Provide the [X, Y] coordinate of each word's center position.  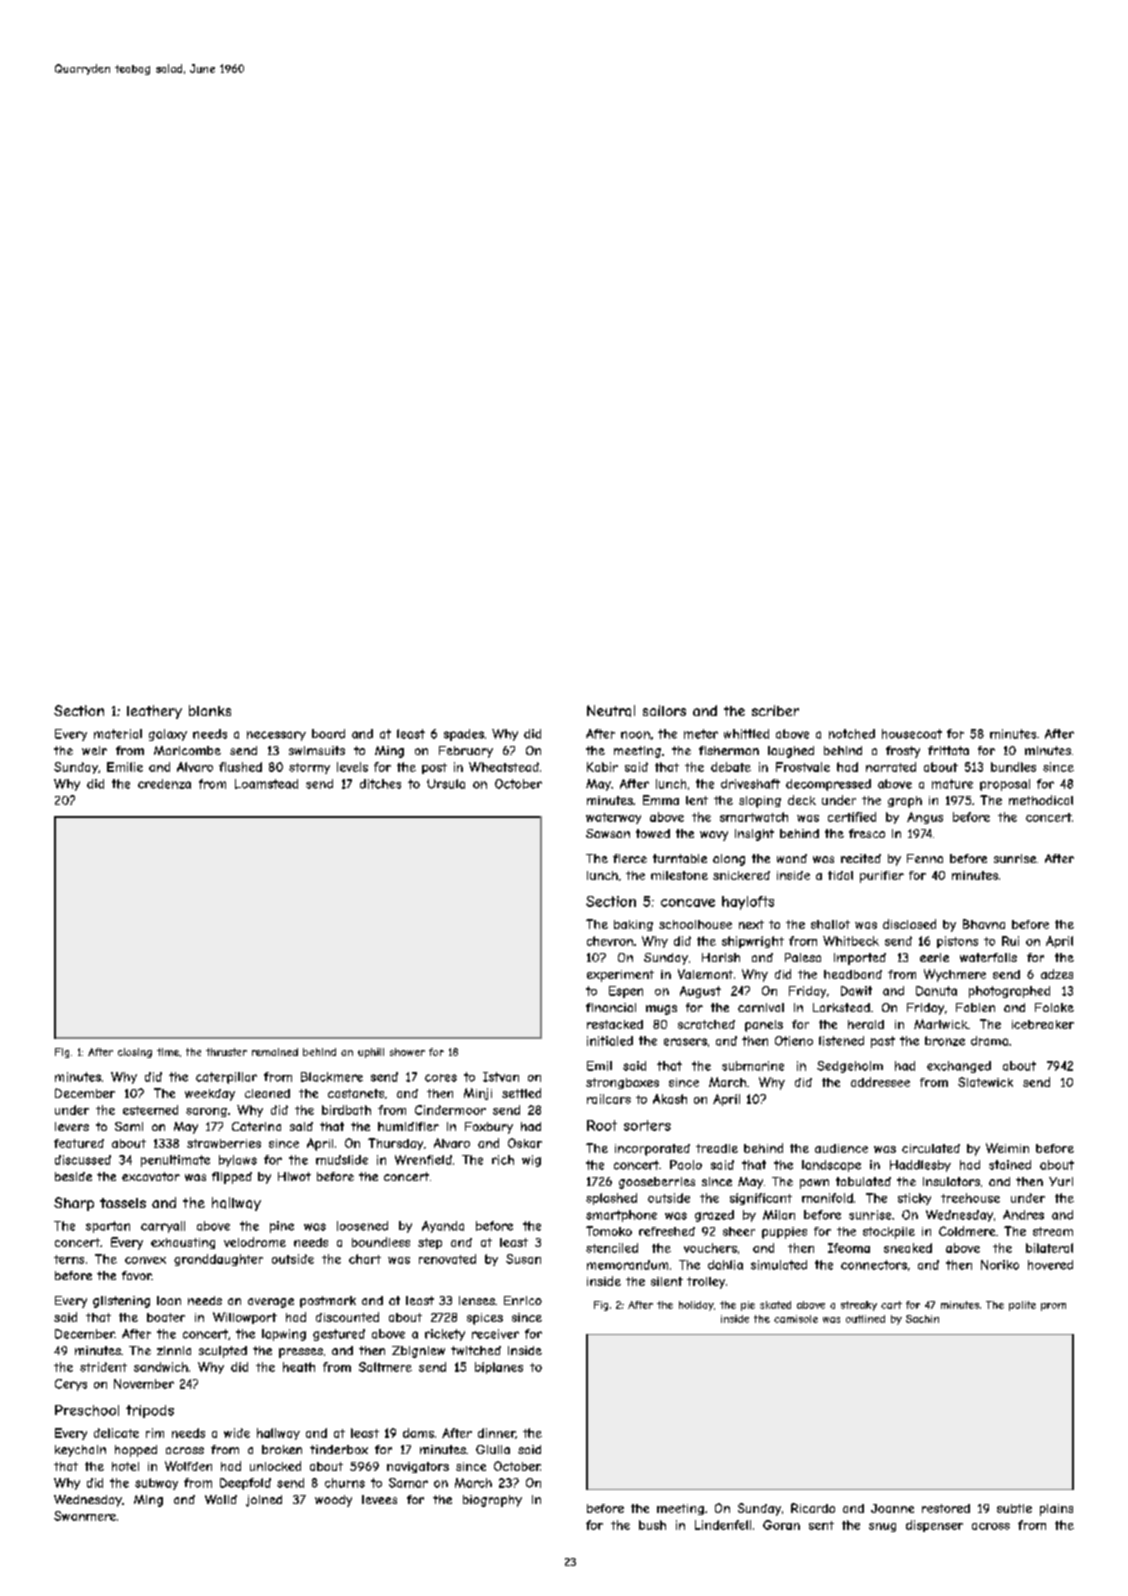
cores [441, 1078]
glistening [121, 1302]
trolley [706, 1283]
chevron [610, 941]
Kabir [602, 767]
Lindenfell [723, 1525]
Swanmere [85, 1516]
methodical [1041, 800]
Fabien [975, 1007]
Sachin [922, 1319]
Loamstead [266, 784]
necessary [276, 736]
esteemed [150, 1110]
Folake [1054, 1007]
